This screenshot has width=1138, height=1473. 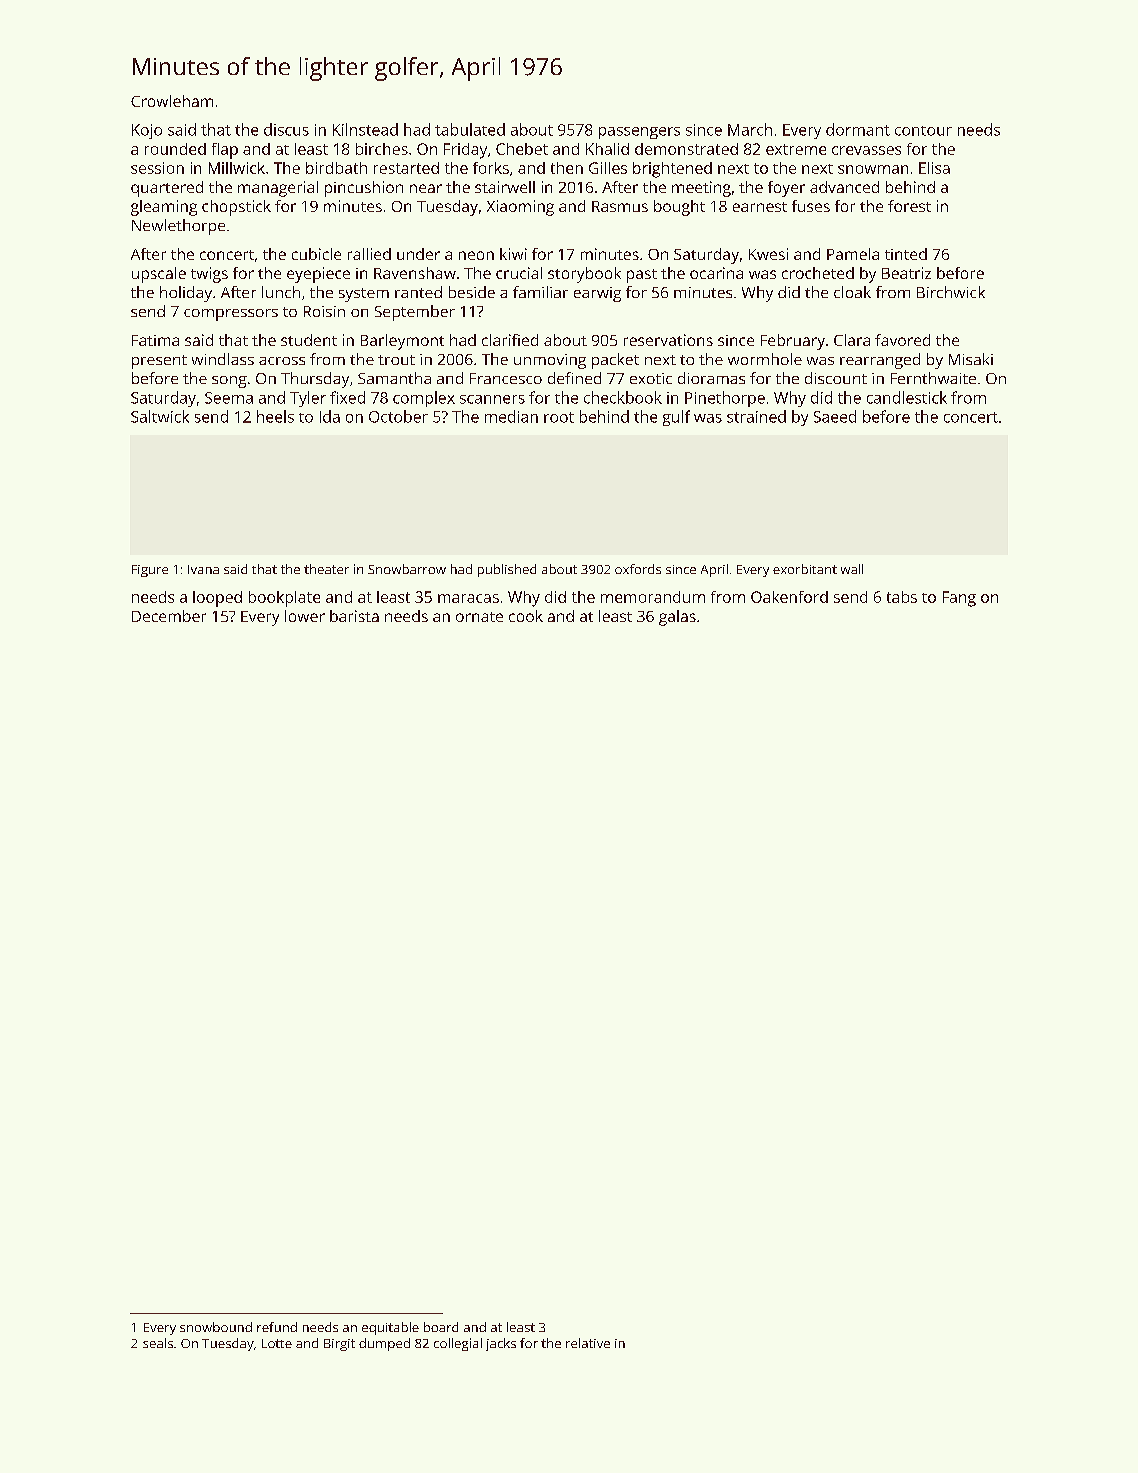 What do you see at coordinates (178, 227) in the screenshot?
I see `Newlethorpe` at bounding box center [178, 227].
